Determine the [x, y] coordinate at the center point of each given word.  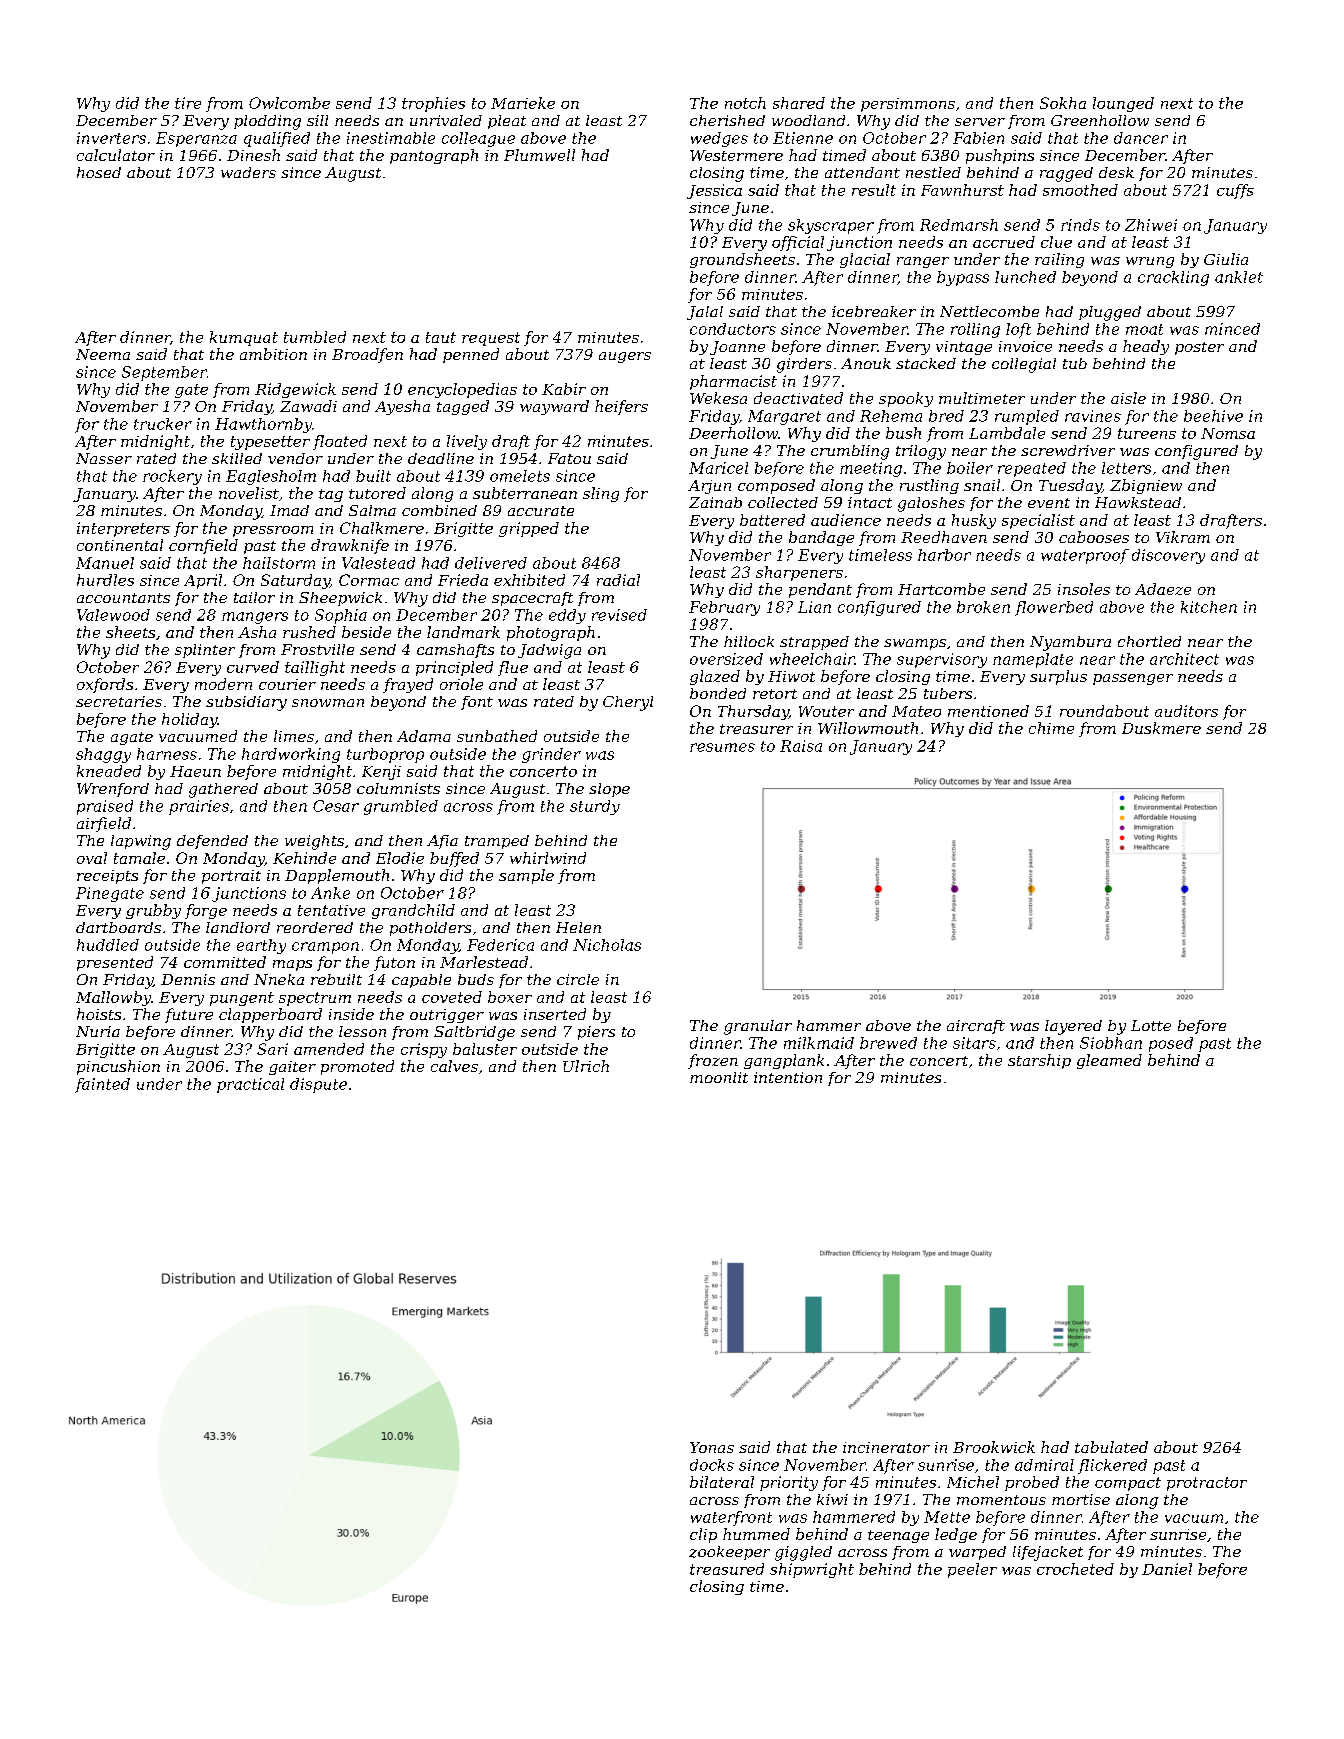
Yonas [712, 1447]
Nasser [104, 458]
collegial [1024, 365]
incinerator [886, 1447]
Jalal [705, 313]
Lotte [1151, 1025]
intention [788, 1077]
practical [250, 1085]
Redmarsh [959, 225]
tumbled [315, 337]
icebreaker [874, 311]
